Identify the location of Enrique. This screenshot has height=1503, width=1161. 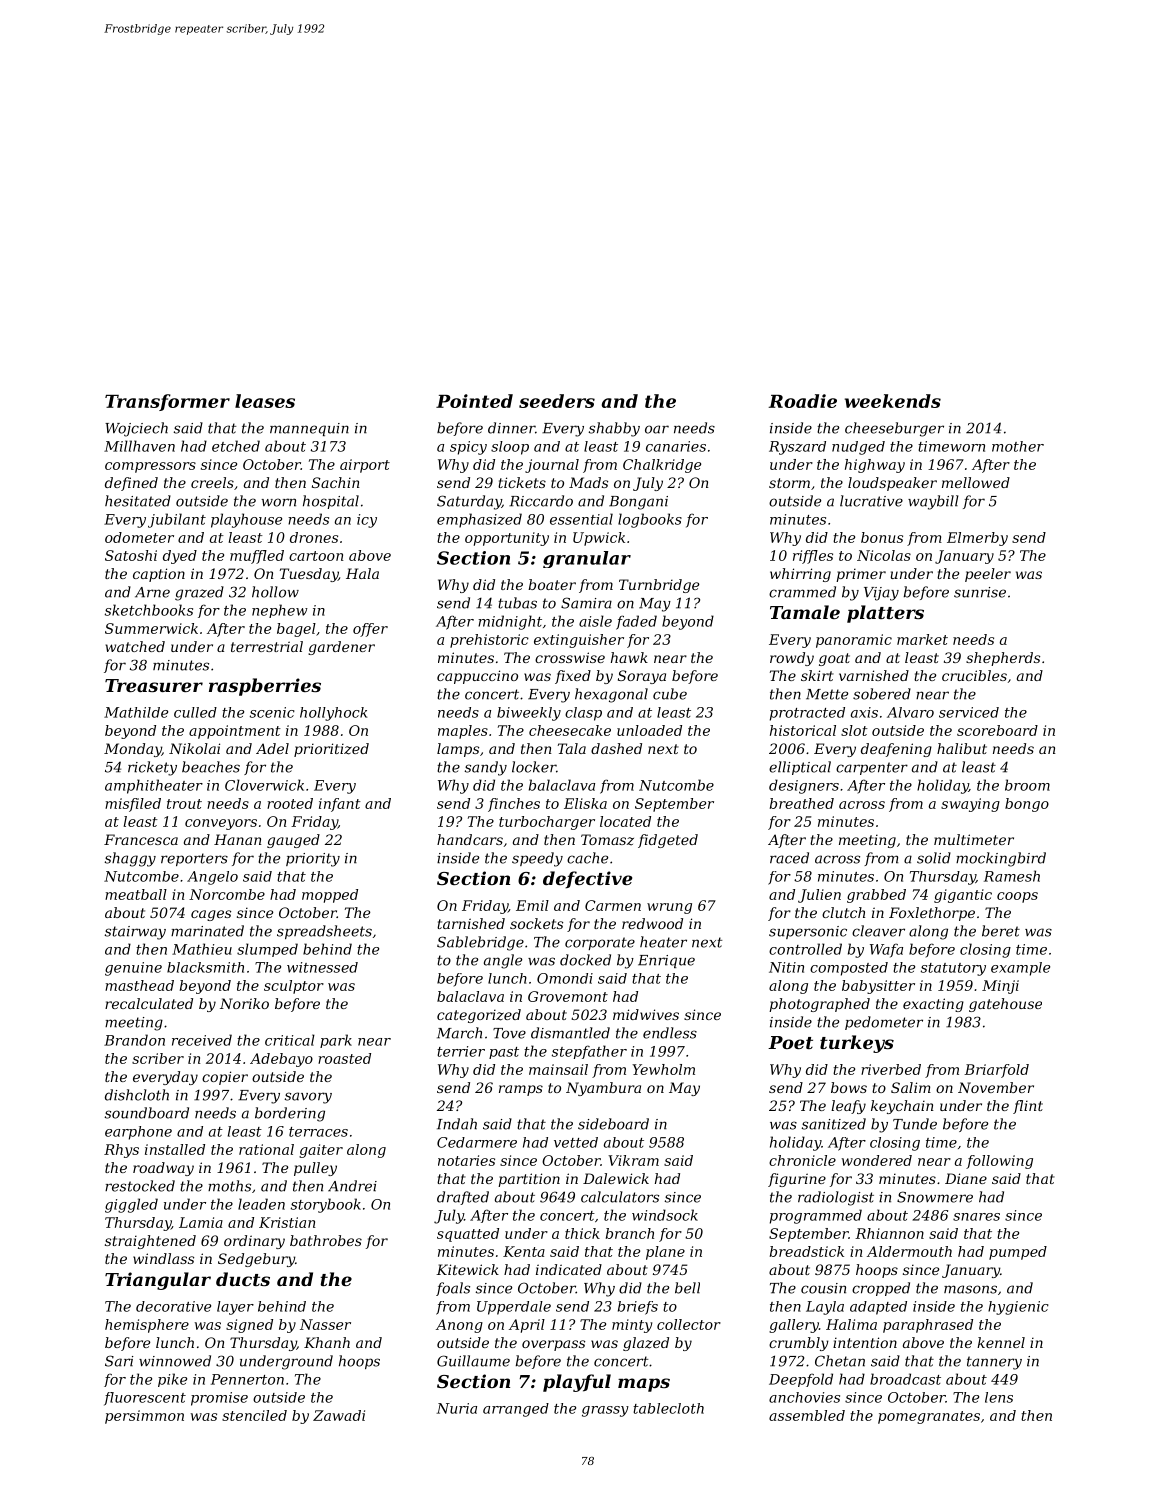
(666, 961).
